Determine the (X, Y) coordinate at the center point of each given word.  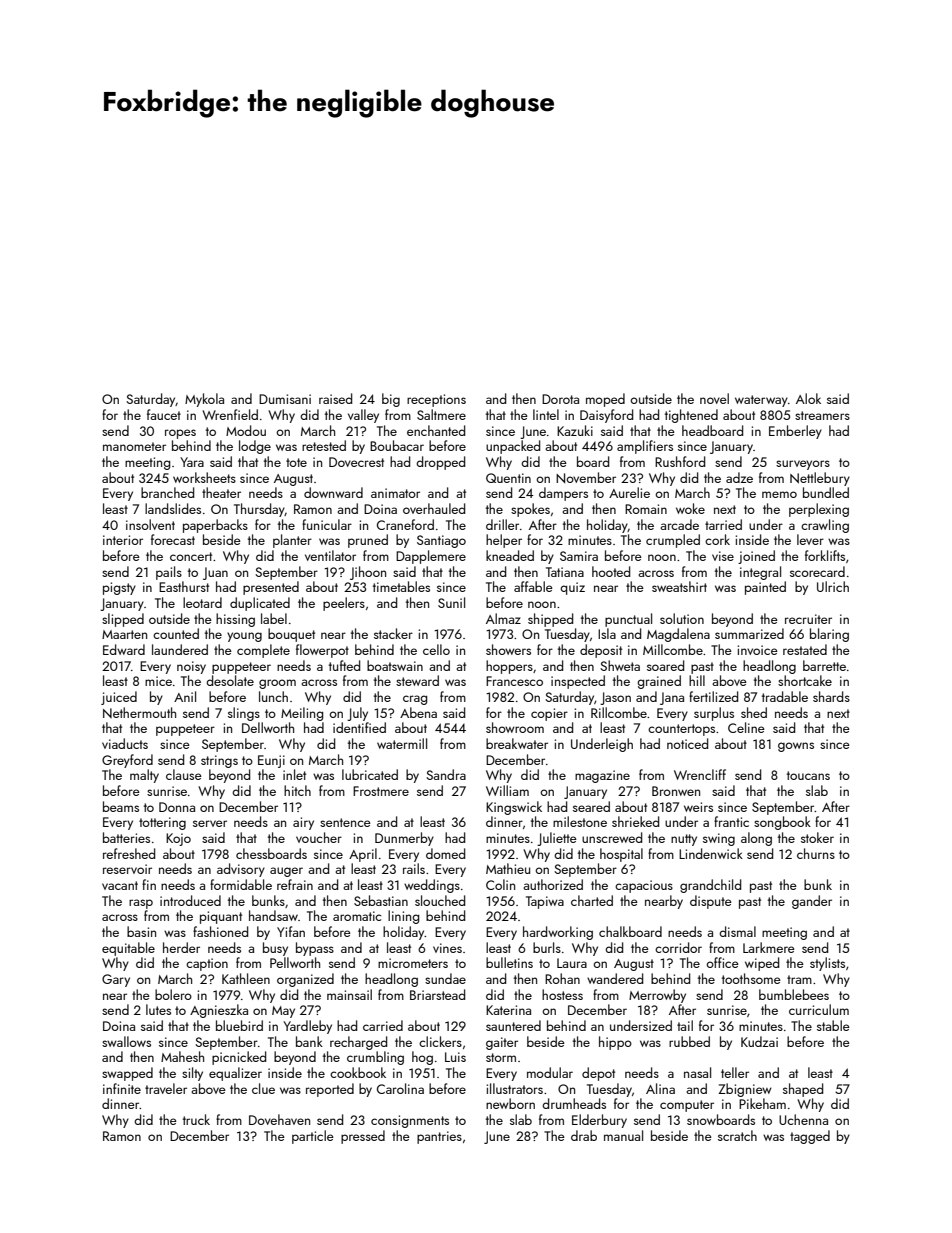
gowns (796, 747)
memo (779, 494)
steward (417, 680)
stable (833, 1025)
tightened (691, 416)
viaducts (125, 743)
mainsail (349, 994)
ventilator (330, 555)
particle (313, 1137)
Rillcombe (619, 712)
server (210, 823)
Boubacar (397, 445)
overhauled (434, 508)
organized (305, 980)
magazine (602, 776)
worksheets (204, 477)
